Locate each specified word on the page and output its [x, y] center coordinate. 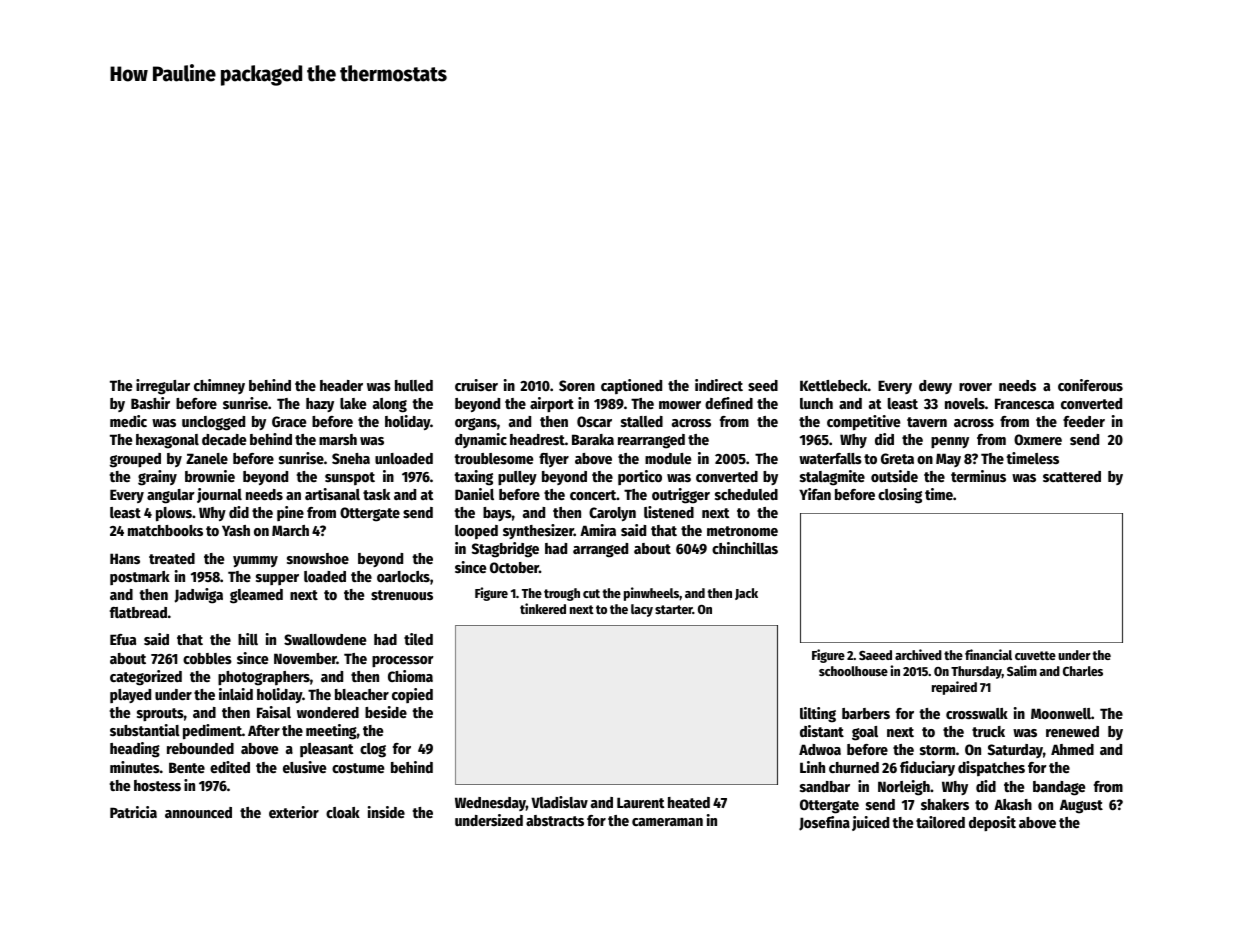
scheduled [746, 494]
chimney [219, 386]
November [305, 658]
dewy [935, 387]
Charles [1083, 671]
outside [894, 476]
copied [412, 695]
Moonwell [1061, 713]
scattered [1072, 476]
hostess [157, 785]
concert [593, 495]
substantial [145, 730]
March [290, 530]
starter [674, 609]
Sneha [351, 458]
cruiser [476, 385]
